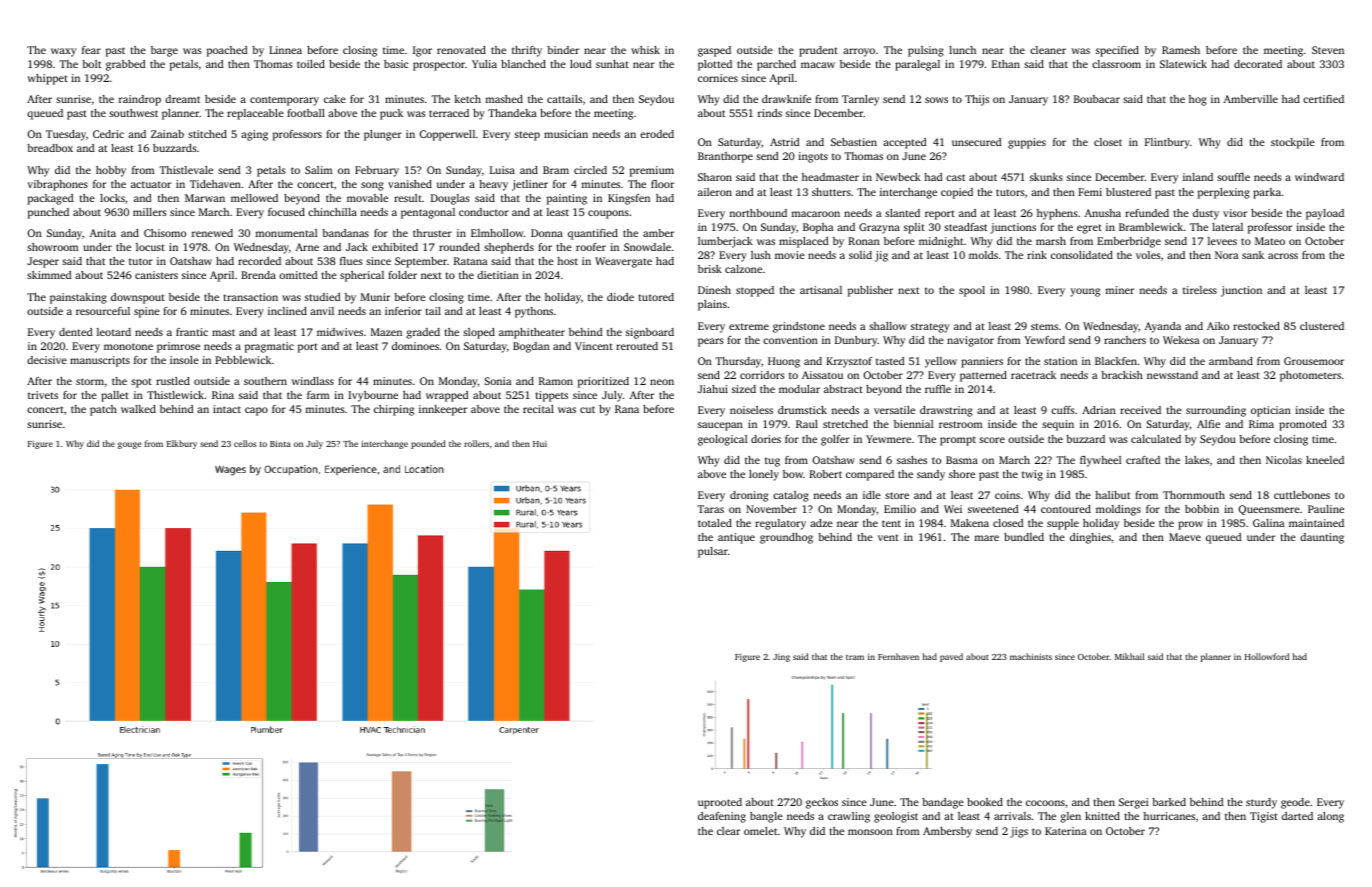 This document has width=1372, height=887. What do you see at coordinates (1108, 142) in the document?
I see `closet` at bounding box center [1108, 142].
